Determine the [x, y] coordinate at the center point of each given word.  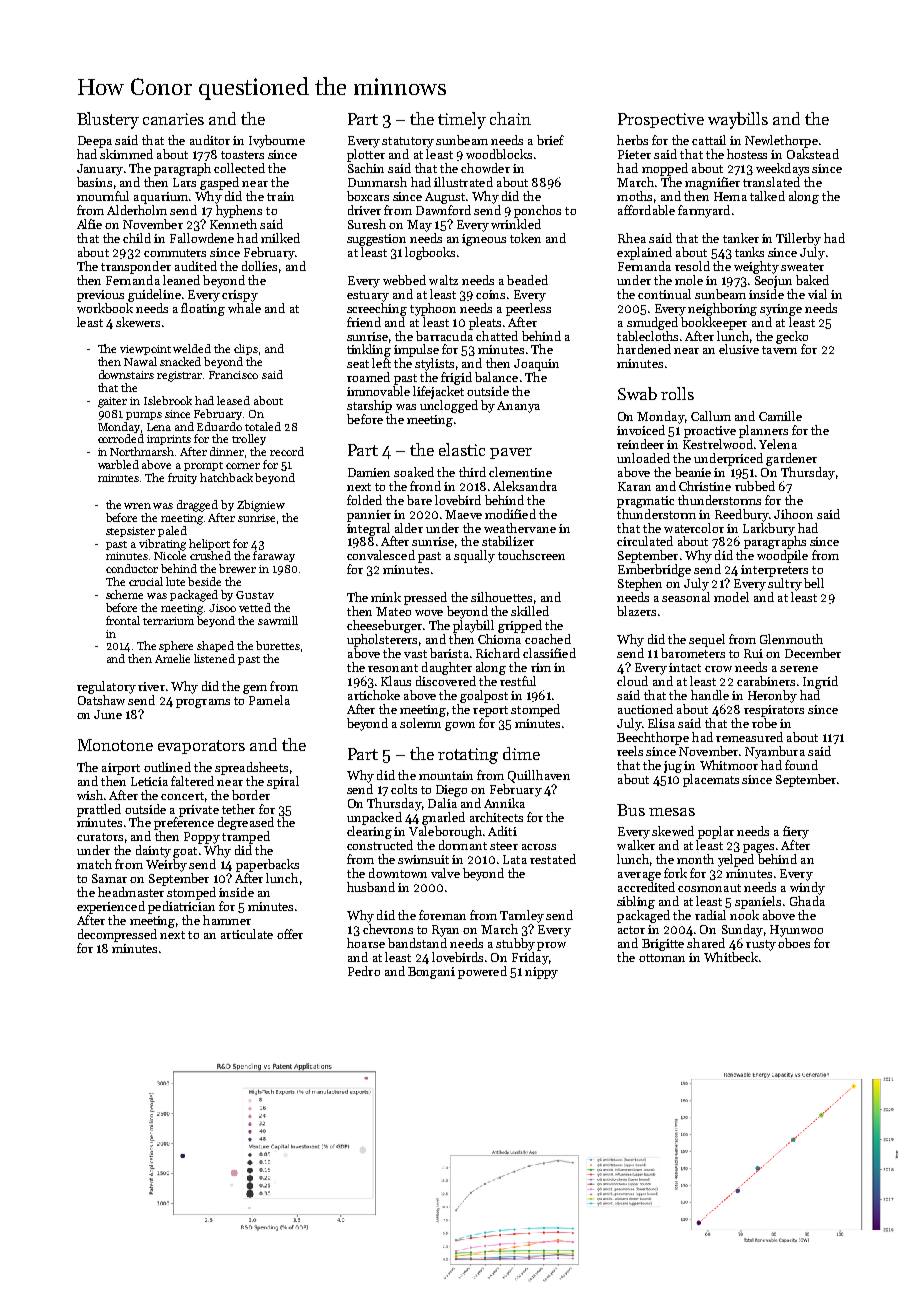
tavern [779, 350]
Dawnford [443, 210]
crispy [240, 296]
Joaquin [536, 365]
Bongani [431, 973]
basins [94, 182]
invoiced [641, 430]
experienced [111, 907]
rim [541, 667]
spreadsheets [251, 768]
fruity [182, 478]
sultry [785, 584]
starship [369, 406]
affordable [646, 210]
